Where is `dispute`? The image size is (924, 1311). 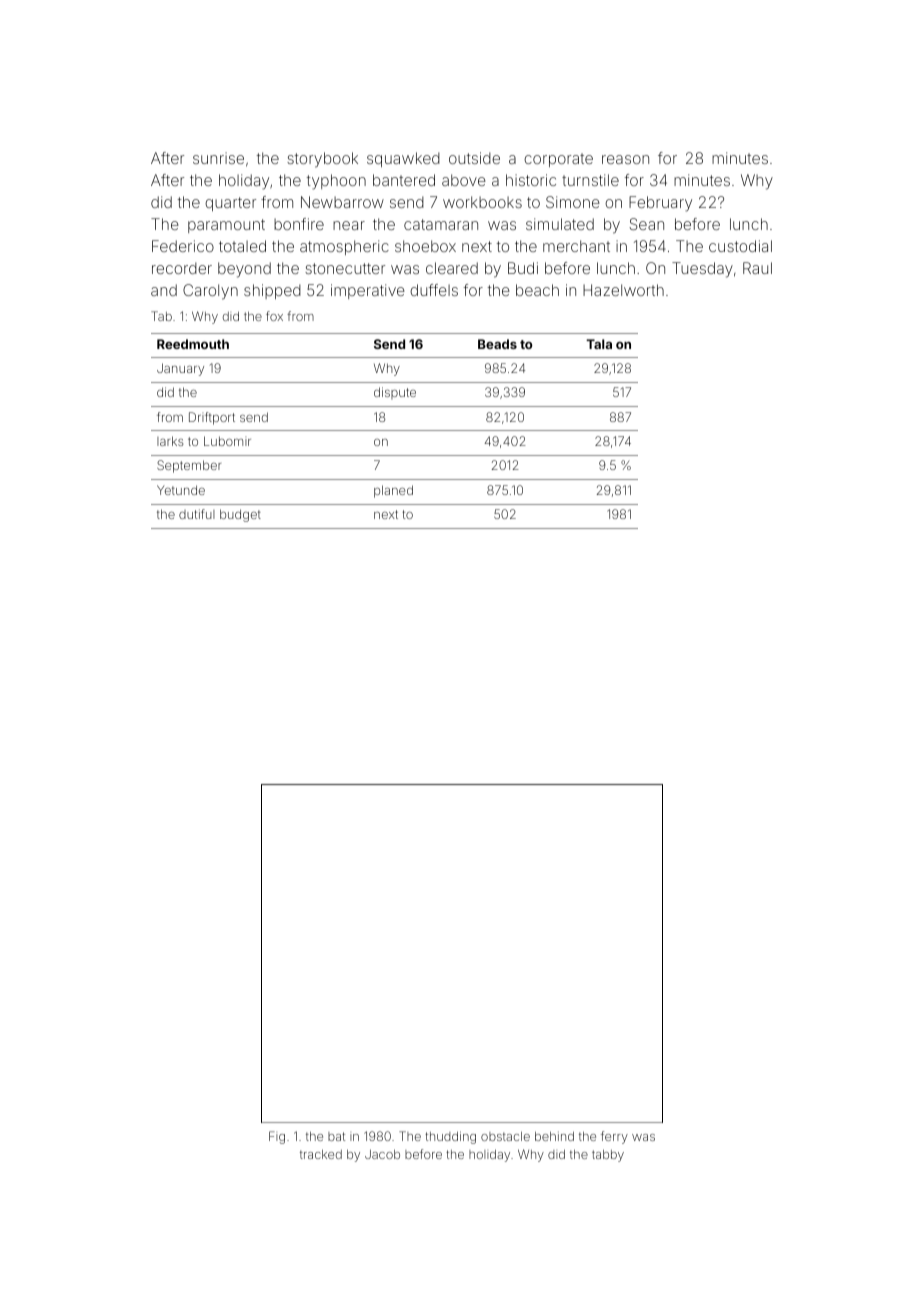 dispute is located at coordinates (395, 393).
